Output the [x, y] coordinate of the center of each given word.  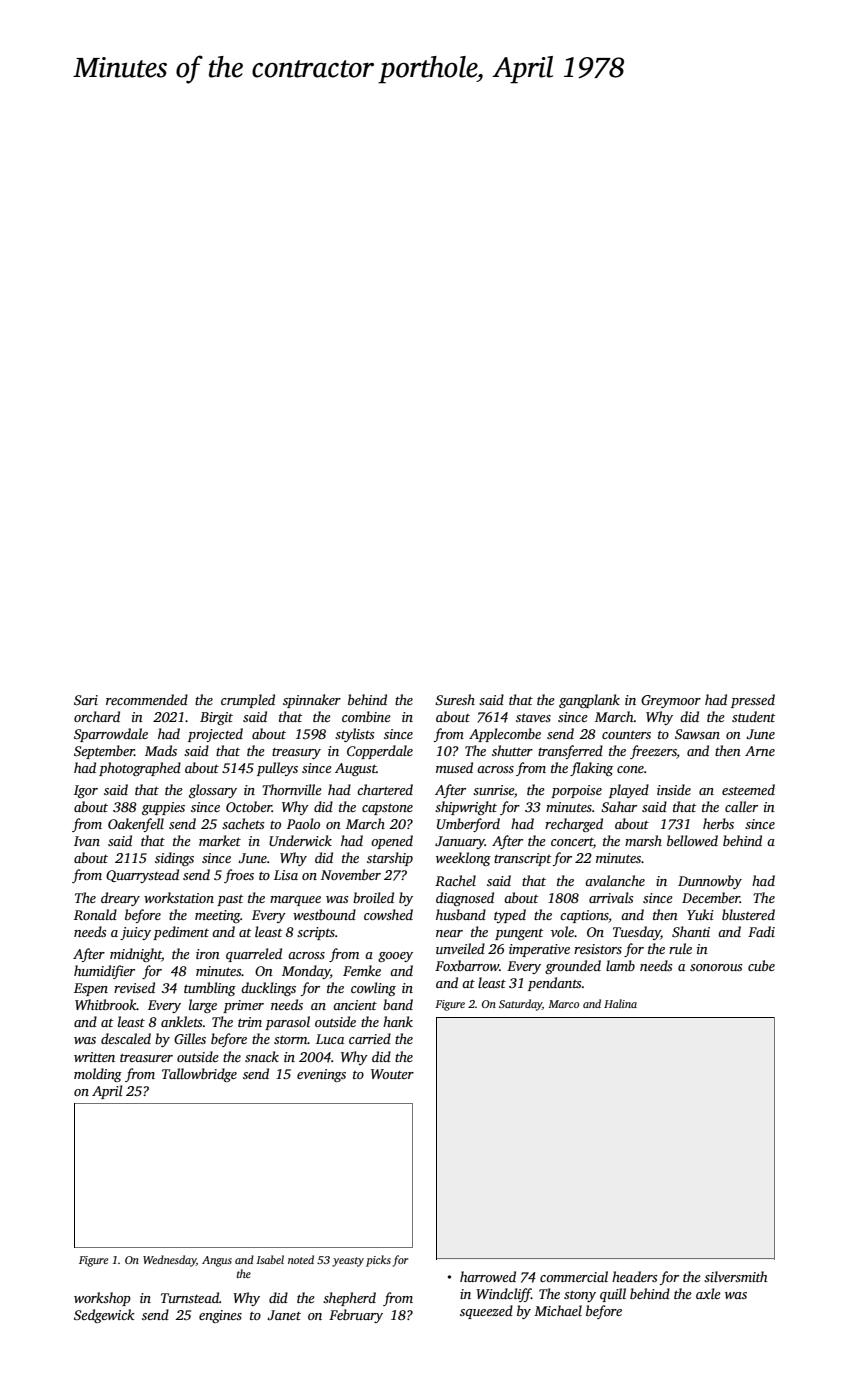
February [356, 1316]
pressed [753, 701]
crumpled [248, 701]
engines [220, 1316]
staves [533, 718]
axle [708, 1293]
